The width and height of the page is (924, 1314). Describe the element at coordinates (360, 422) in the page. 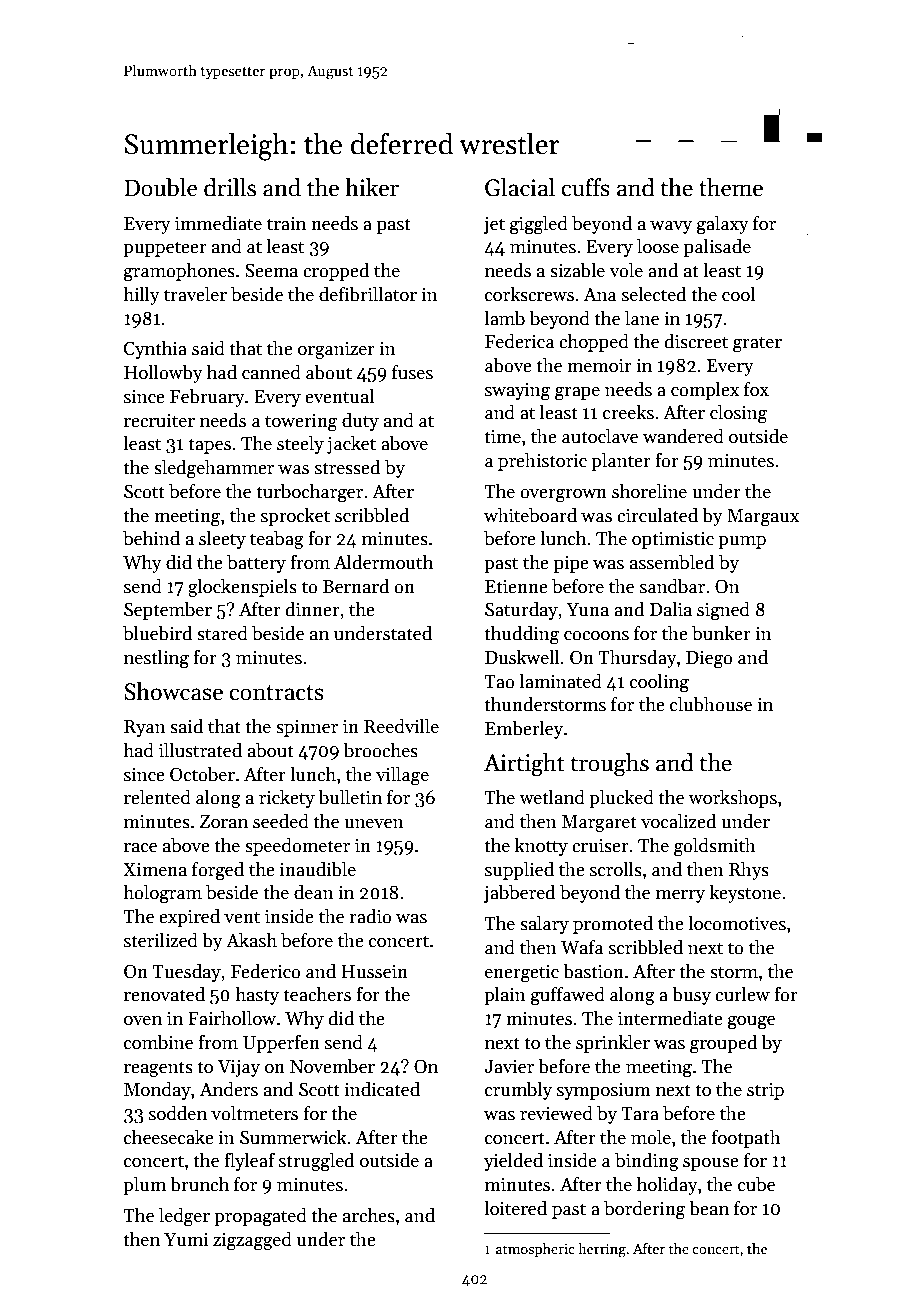

I see `duty` at that location.
